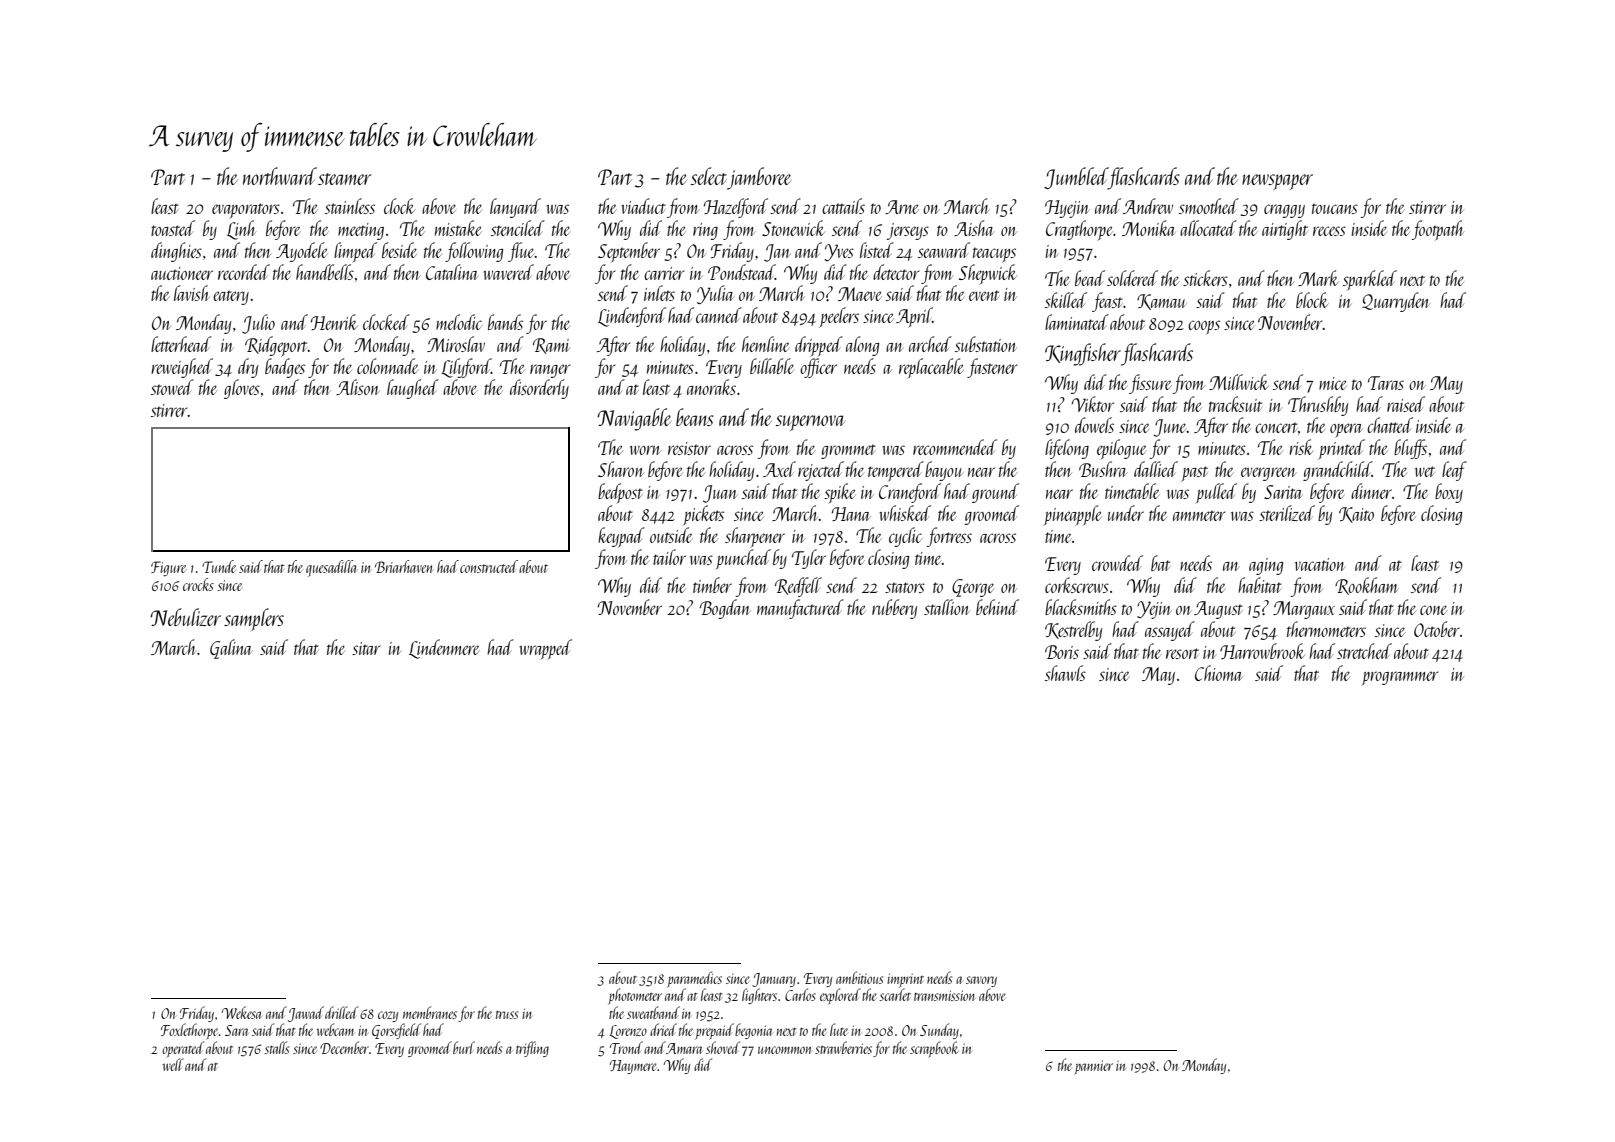  I want to click on Chioma, so click(1218, 673).
